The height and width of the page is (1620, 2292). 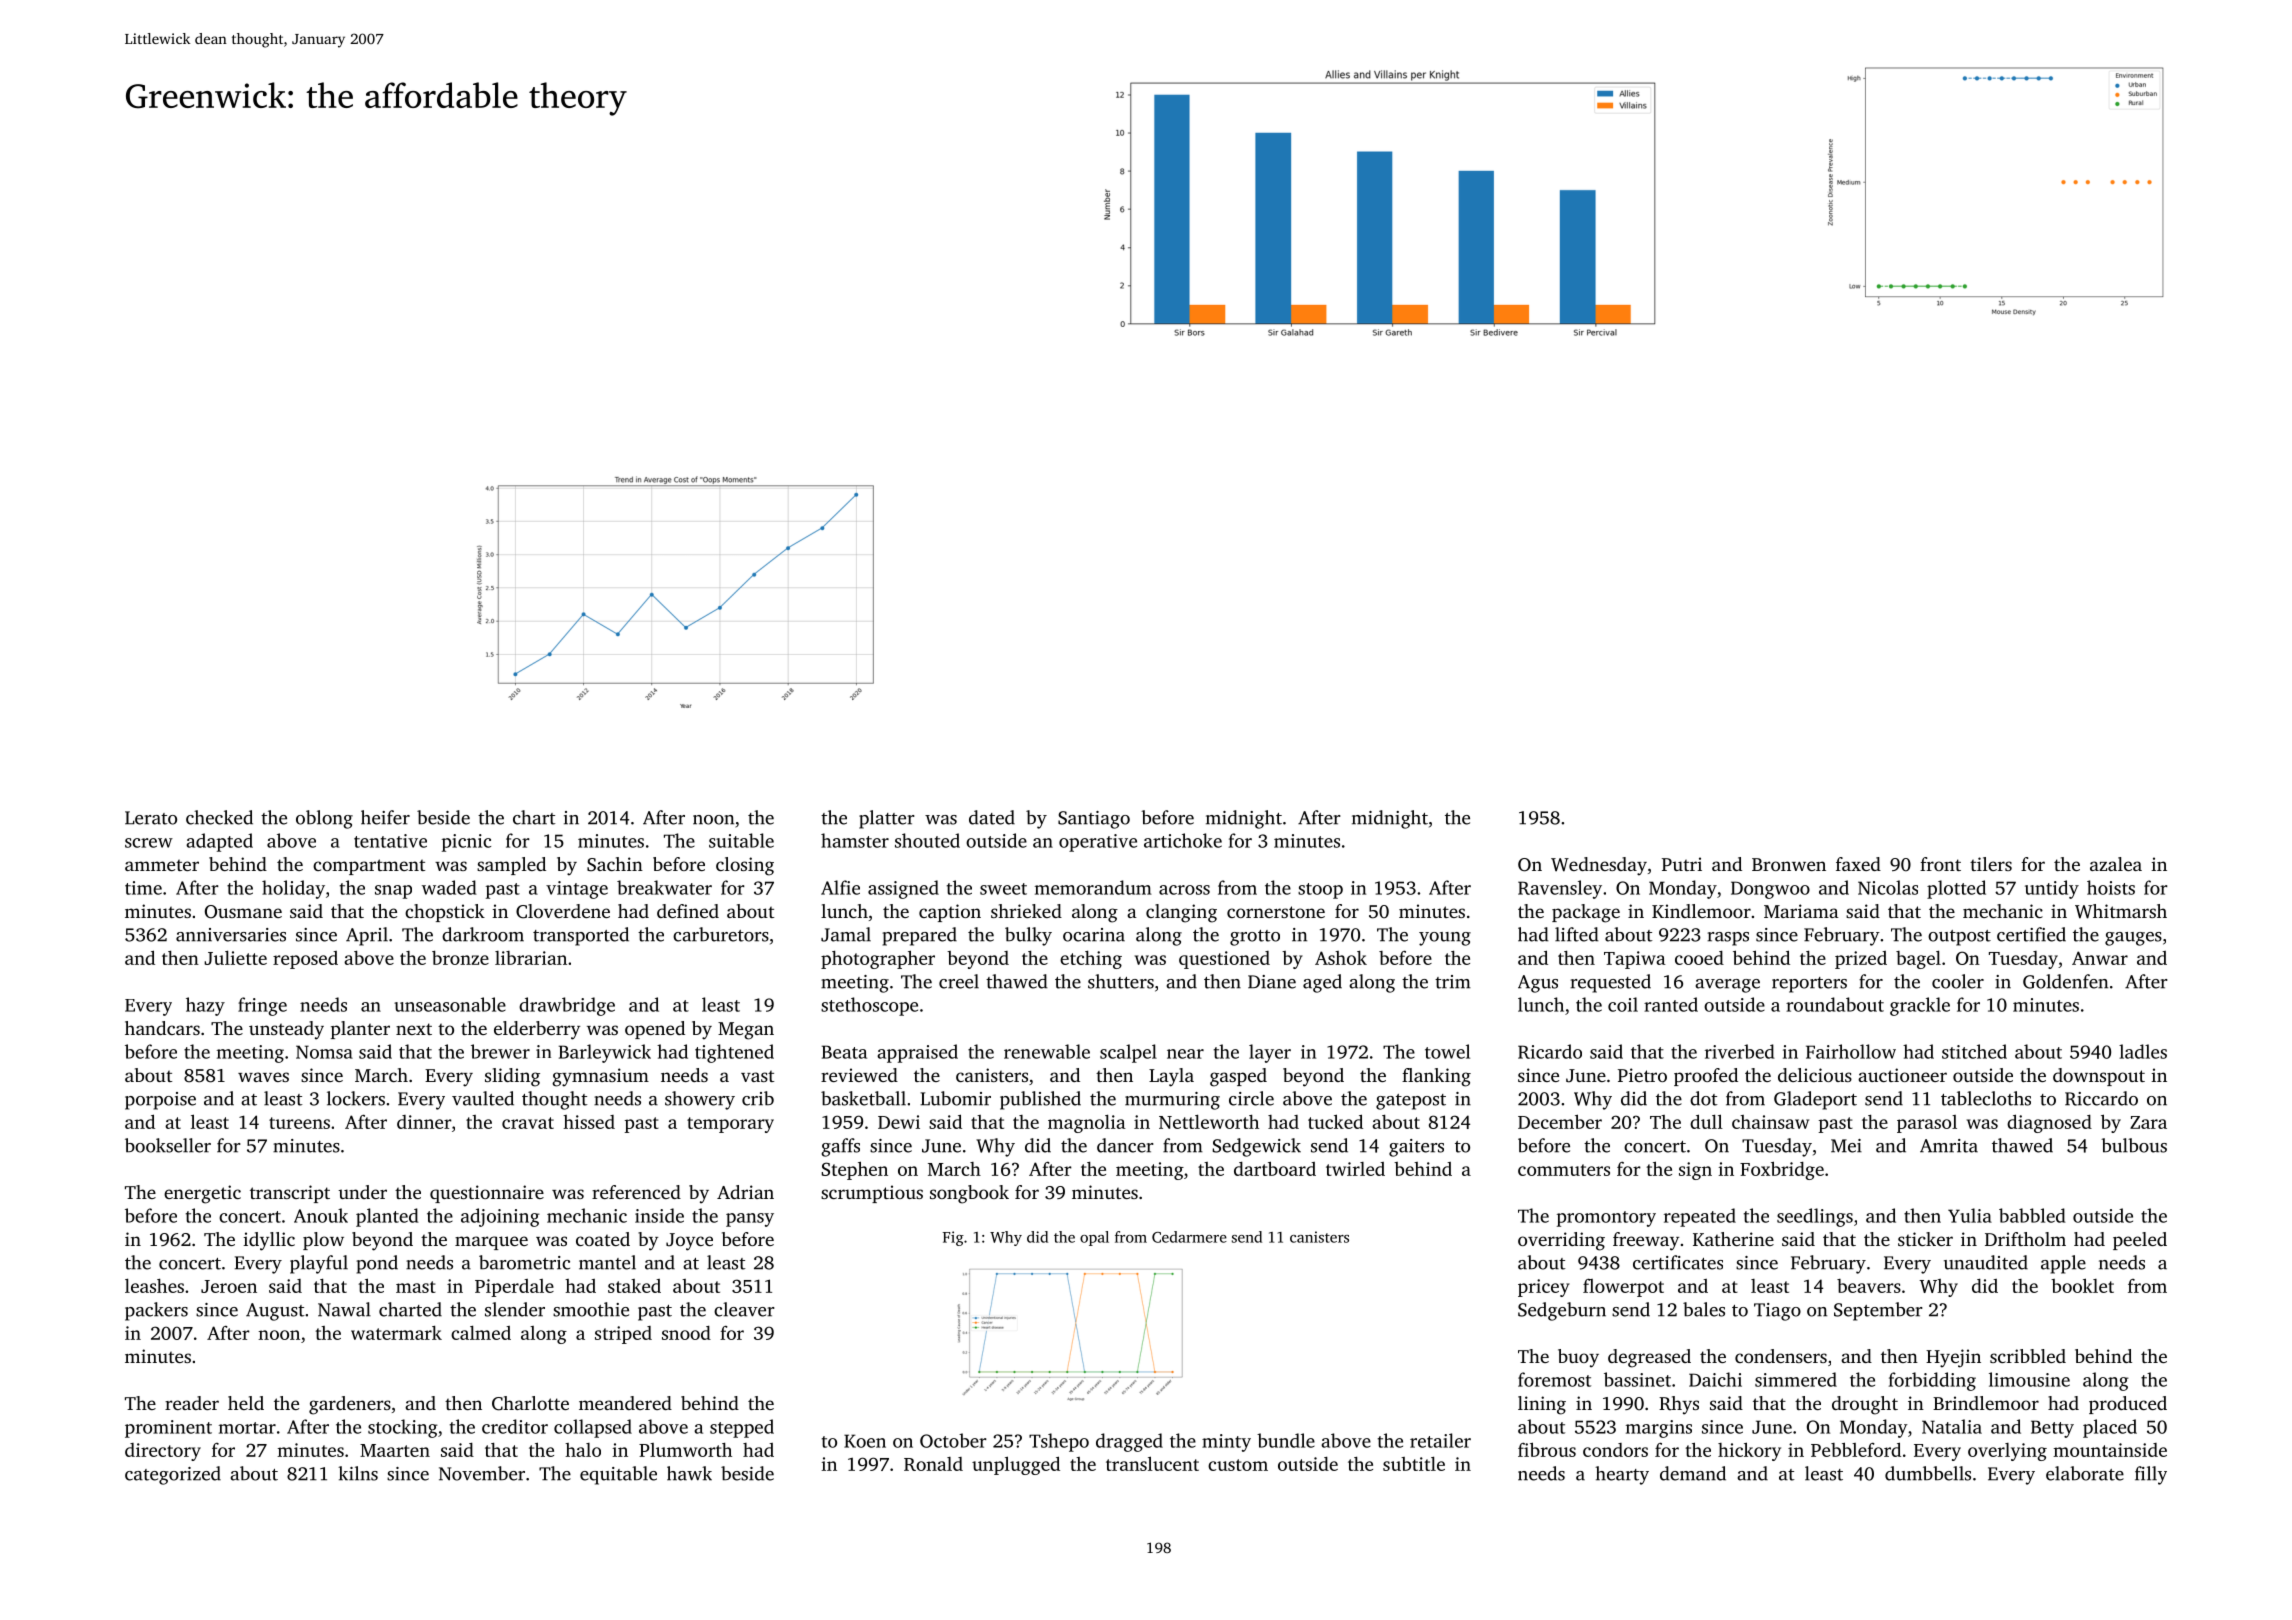 What do you see at coordinates (1016, 1465) in the page?
I see `unplugged` at bounding box center [1016, 1465].
